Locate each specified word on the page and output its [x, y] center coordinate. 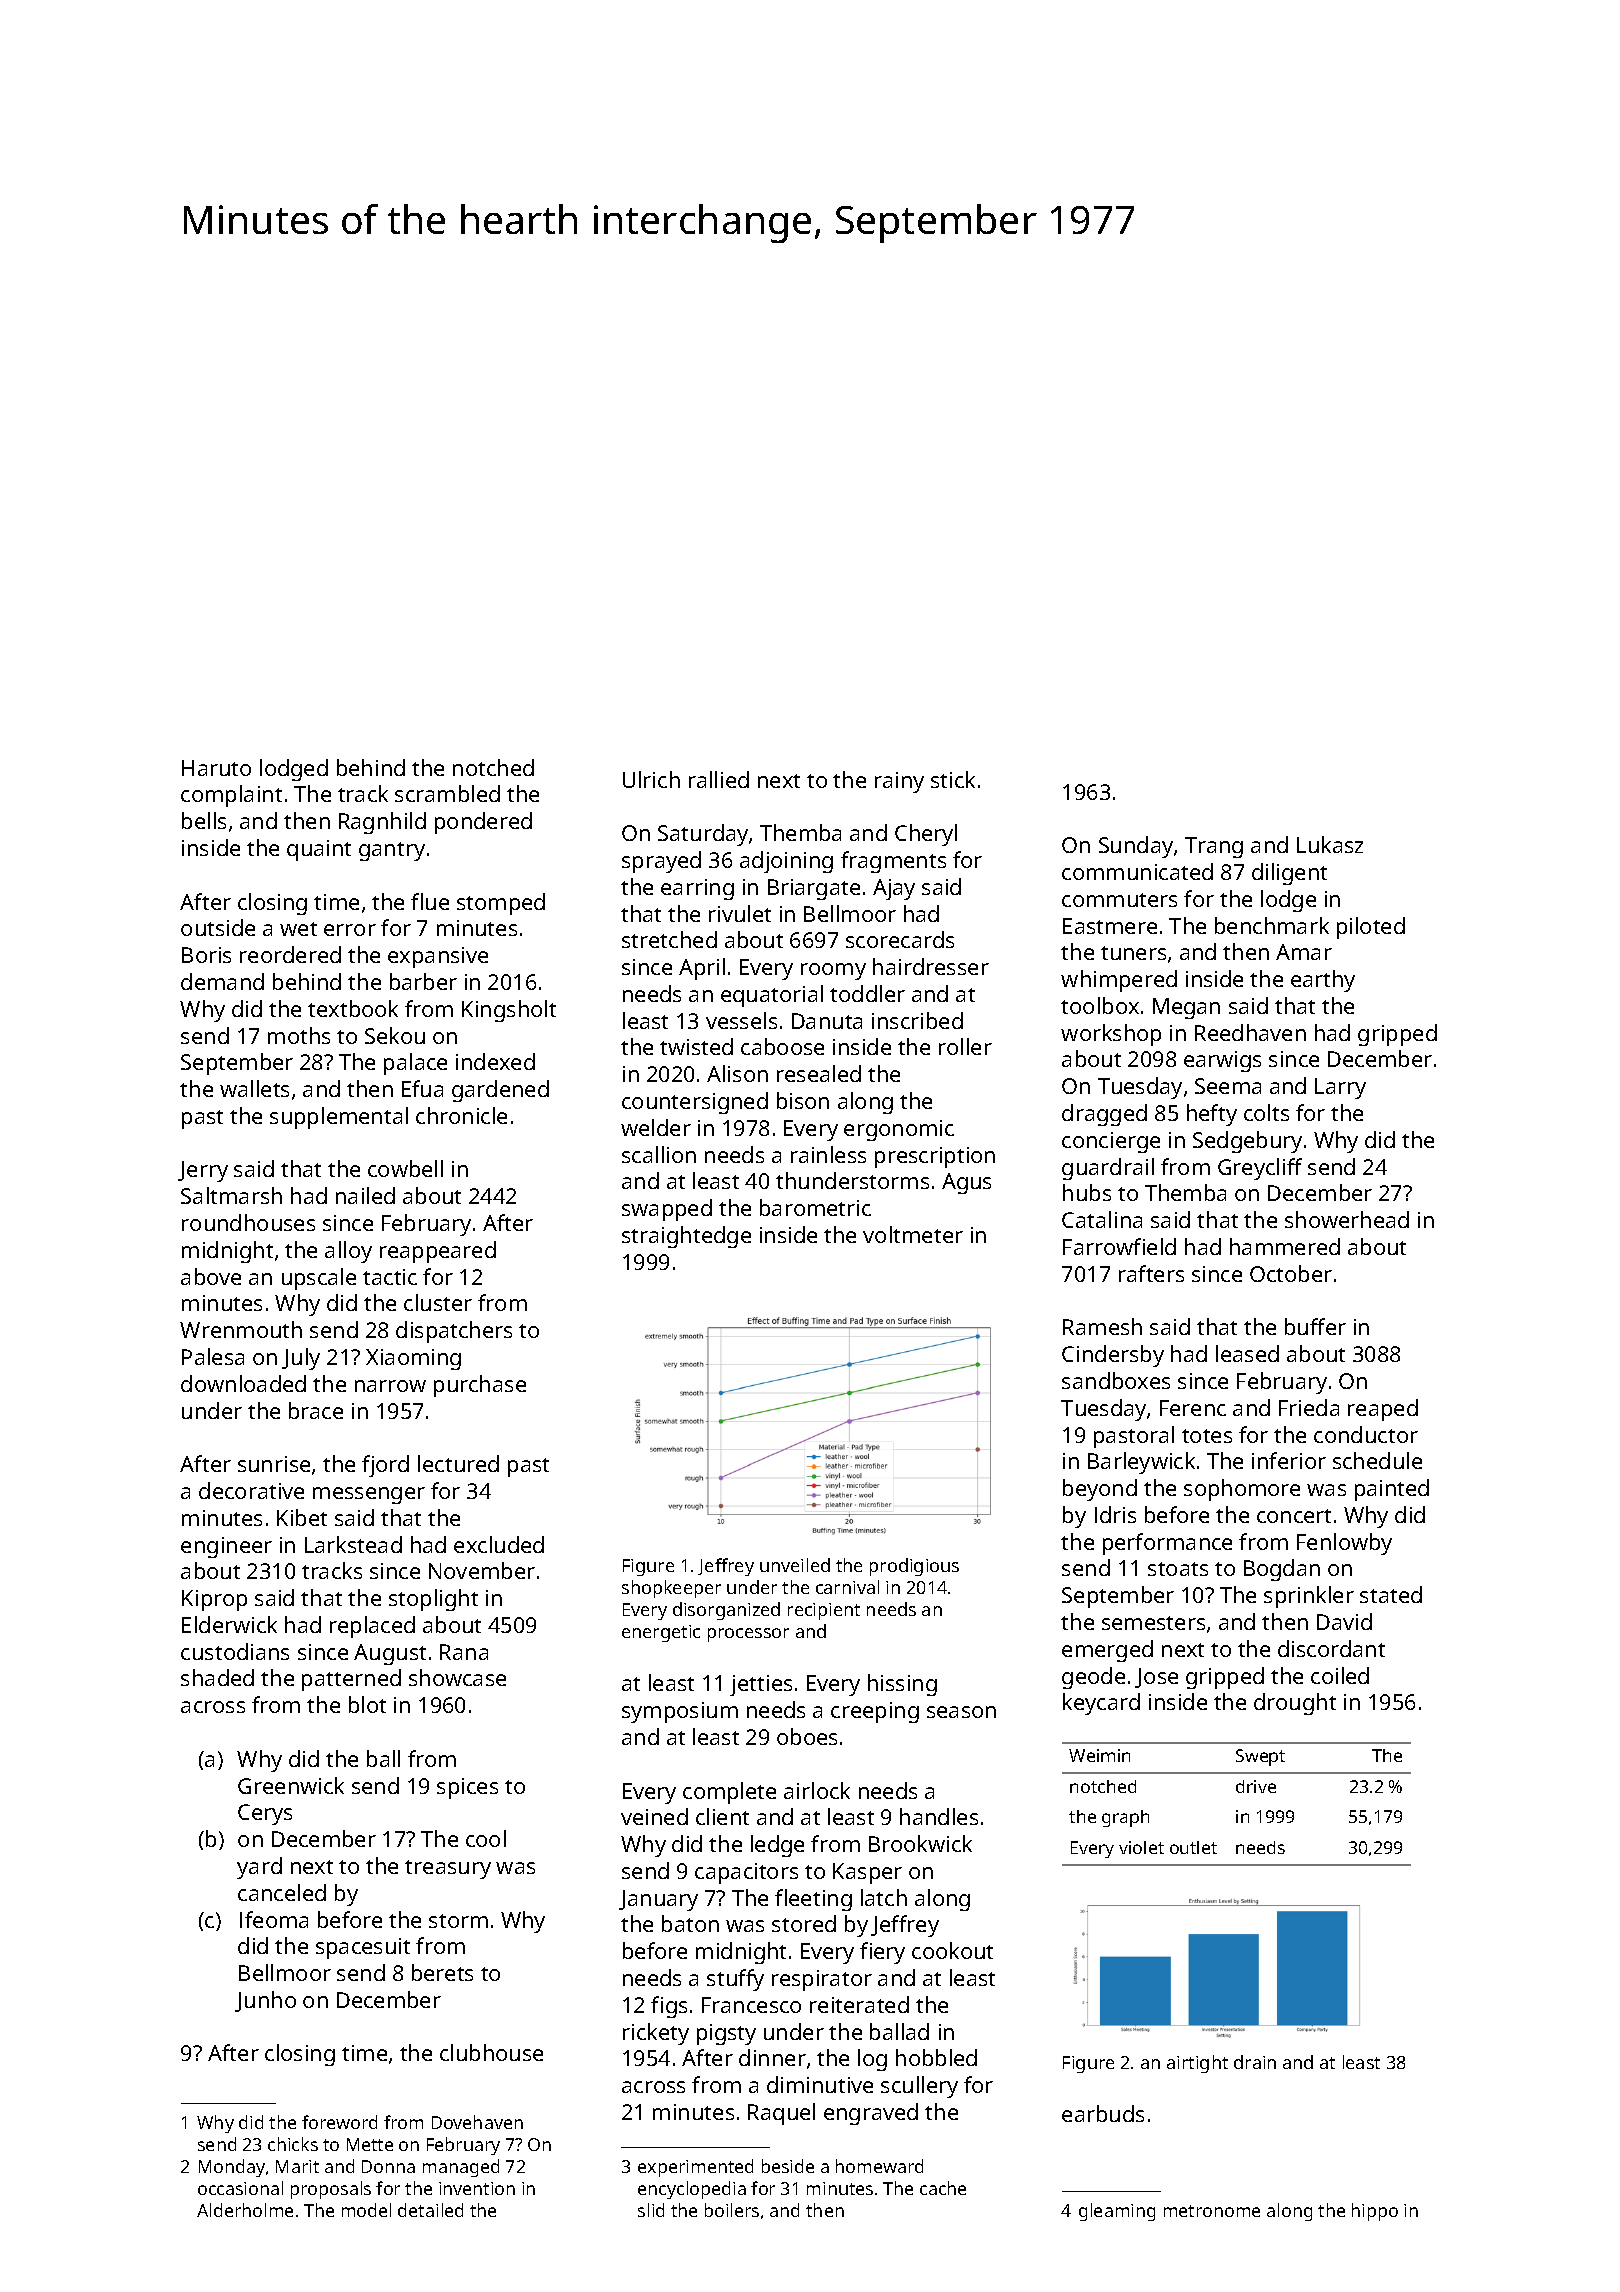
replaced [372, 1627]
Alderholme [245, 2210]
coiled [1340, 1675]
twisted [696, 1046]
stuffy [735, 1980]
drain [1255, 2062]
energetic [661, 1633]
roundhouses [248, 1222]
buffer [1315, 1326]
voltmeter [913, 1234]
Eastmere [1110, 926]
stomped [501, 904]
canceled [282, 1892]
